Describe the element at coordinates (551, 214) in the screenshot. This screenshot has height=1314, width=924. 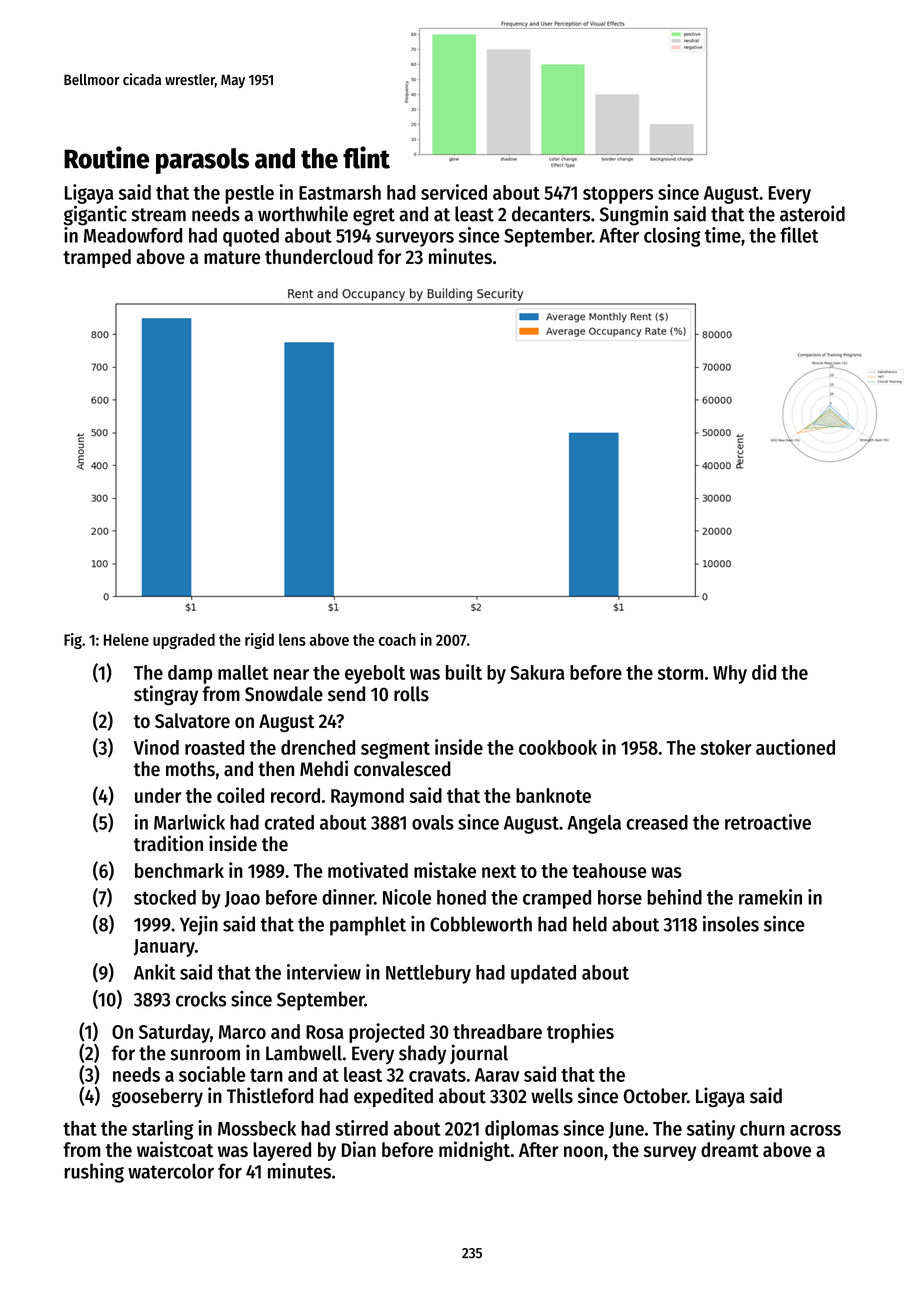
I see `decanters` at that location.
